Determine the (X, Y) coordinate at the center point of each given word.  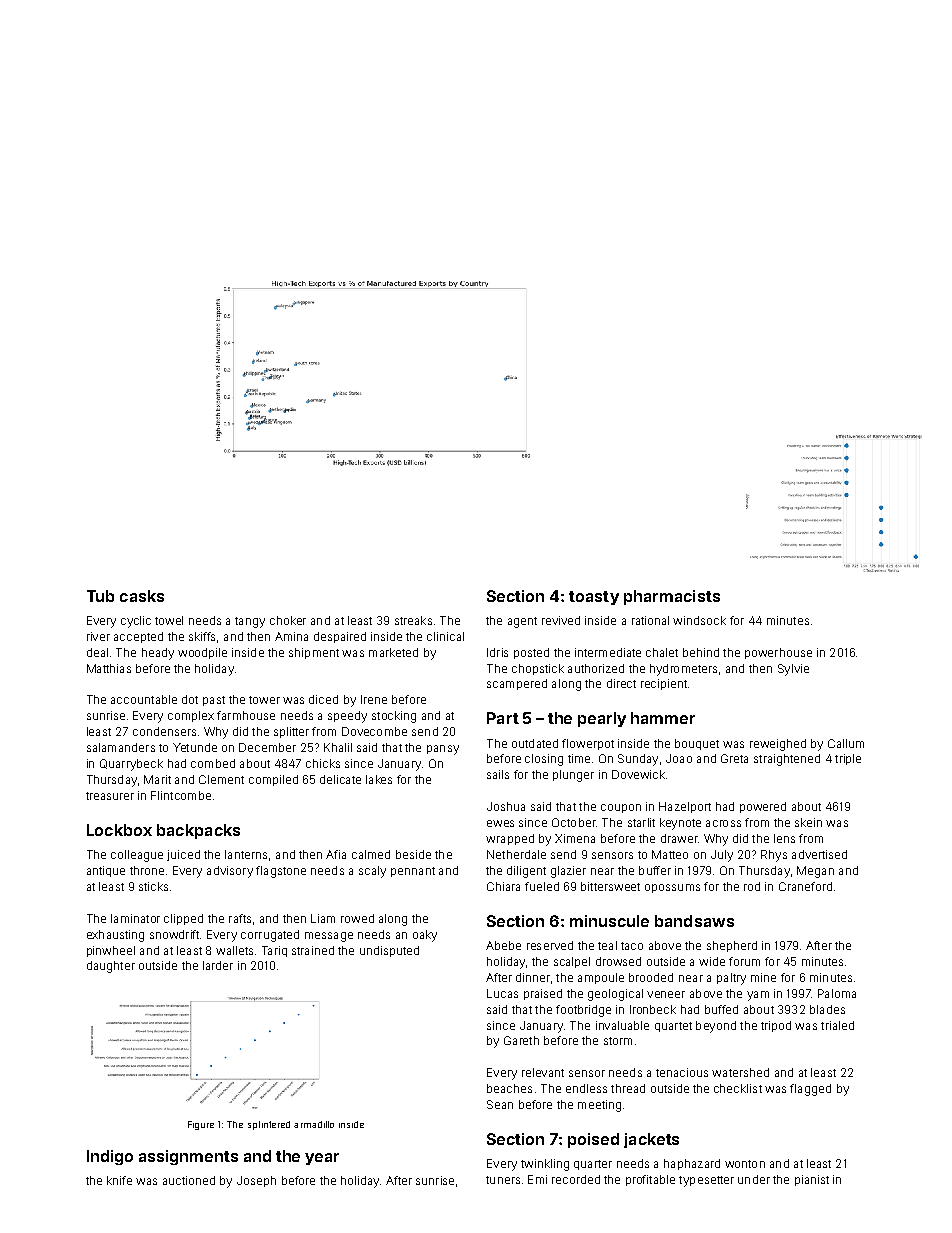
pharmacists (672, 597)
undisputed (389, 951)
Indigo (110, 1157)
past (214, 701)
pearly (602, 719)
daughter (111, 967)
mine (763, 977)
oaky (425, 936)
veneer (666, 994)
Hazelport (685, 807)
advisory (230, 872)
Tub (100, 596)
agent (522, 622)
